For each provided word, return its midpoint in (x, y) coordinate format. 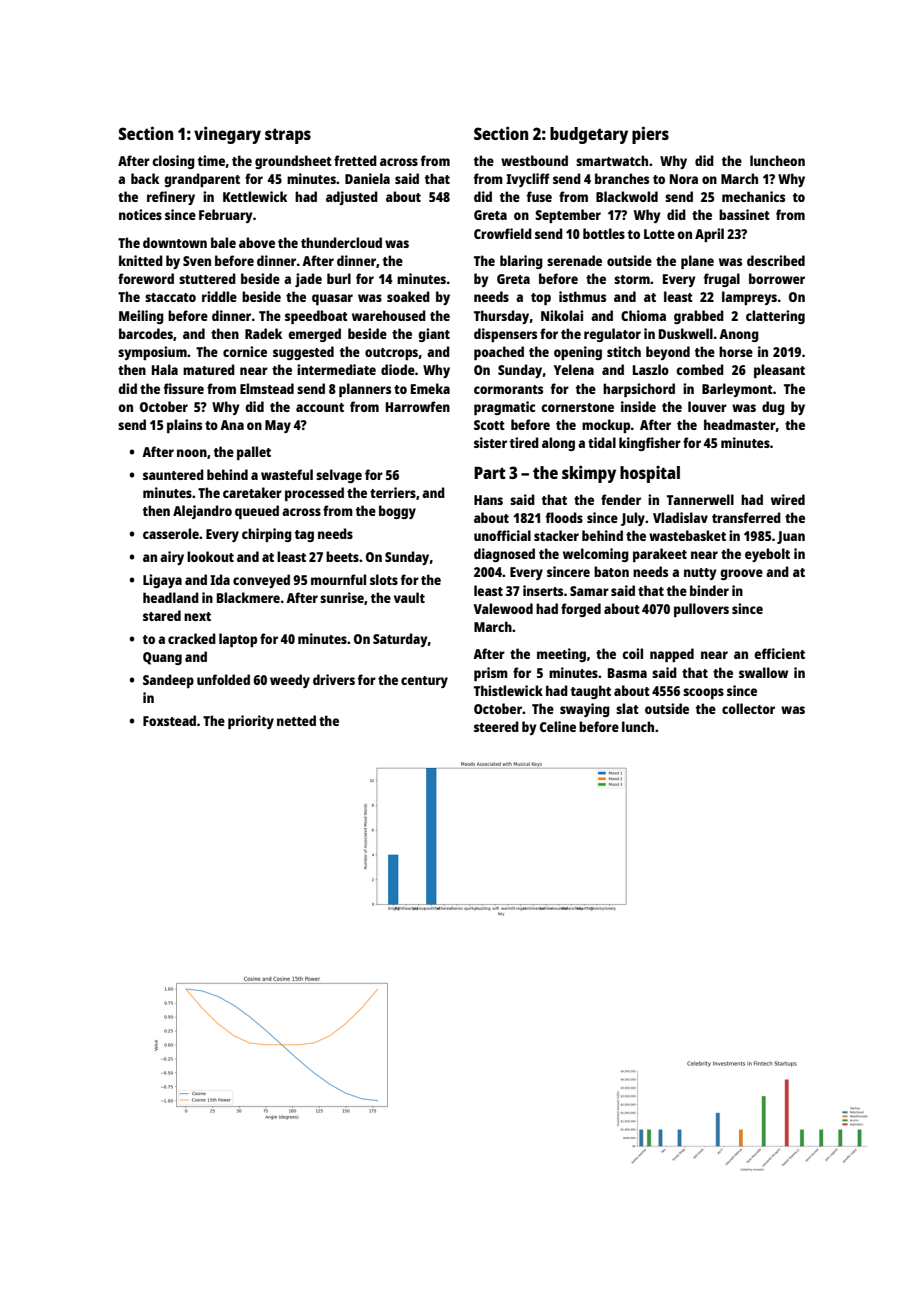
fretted (355, 160)
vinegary (227, 135)
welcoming (596, 555)
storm (632, 279)
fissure (184, 388)
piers (650, 135)
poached (499, 353)
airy (172, 558)
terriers (393, 492)
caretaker (252, 492)
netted (296, 720)
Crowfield (503, 233)
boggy (397, 512)
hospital (650, 474)
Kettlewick (255, 196)
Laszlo (651, 369)
